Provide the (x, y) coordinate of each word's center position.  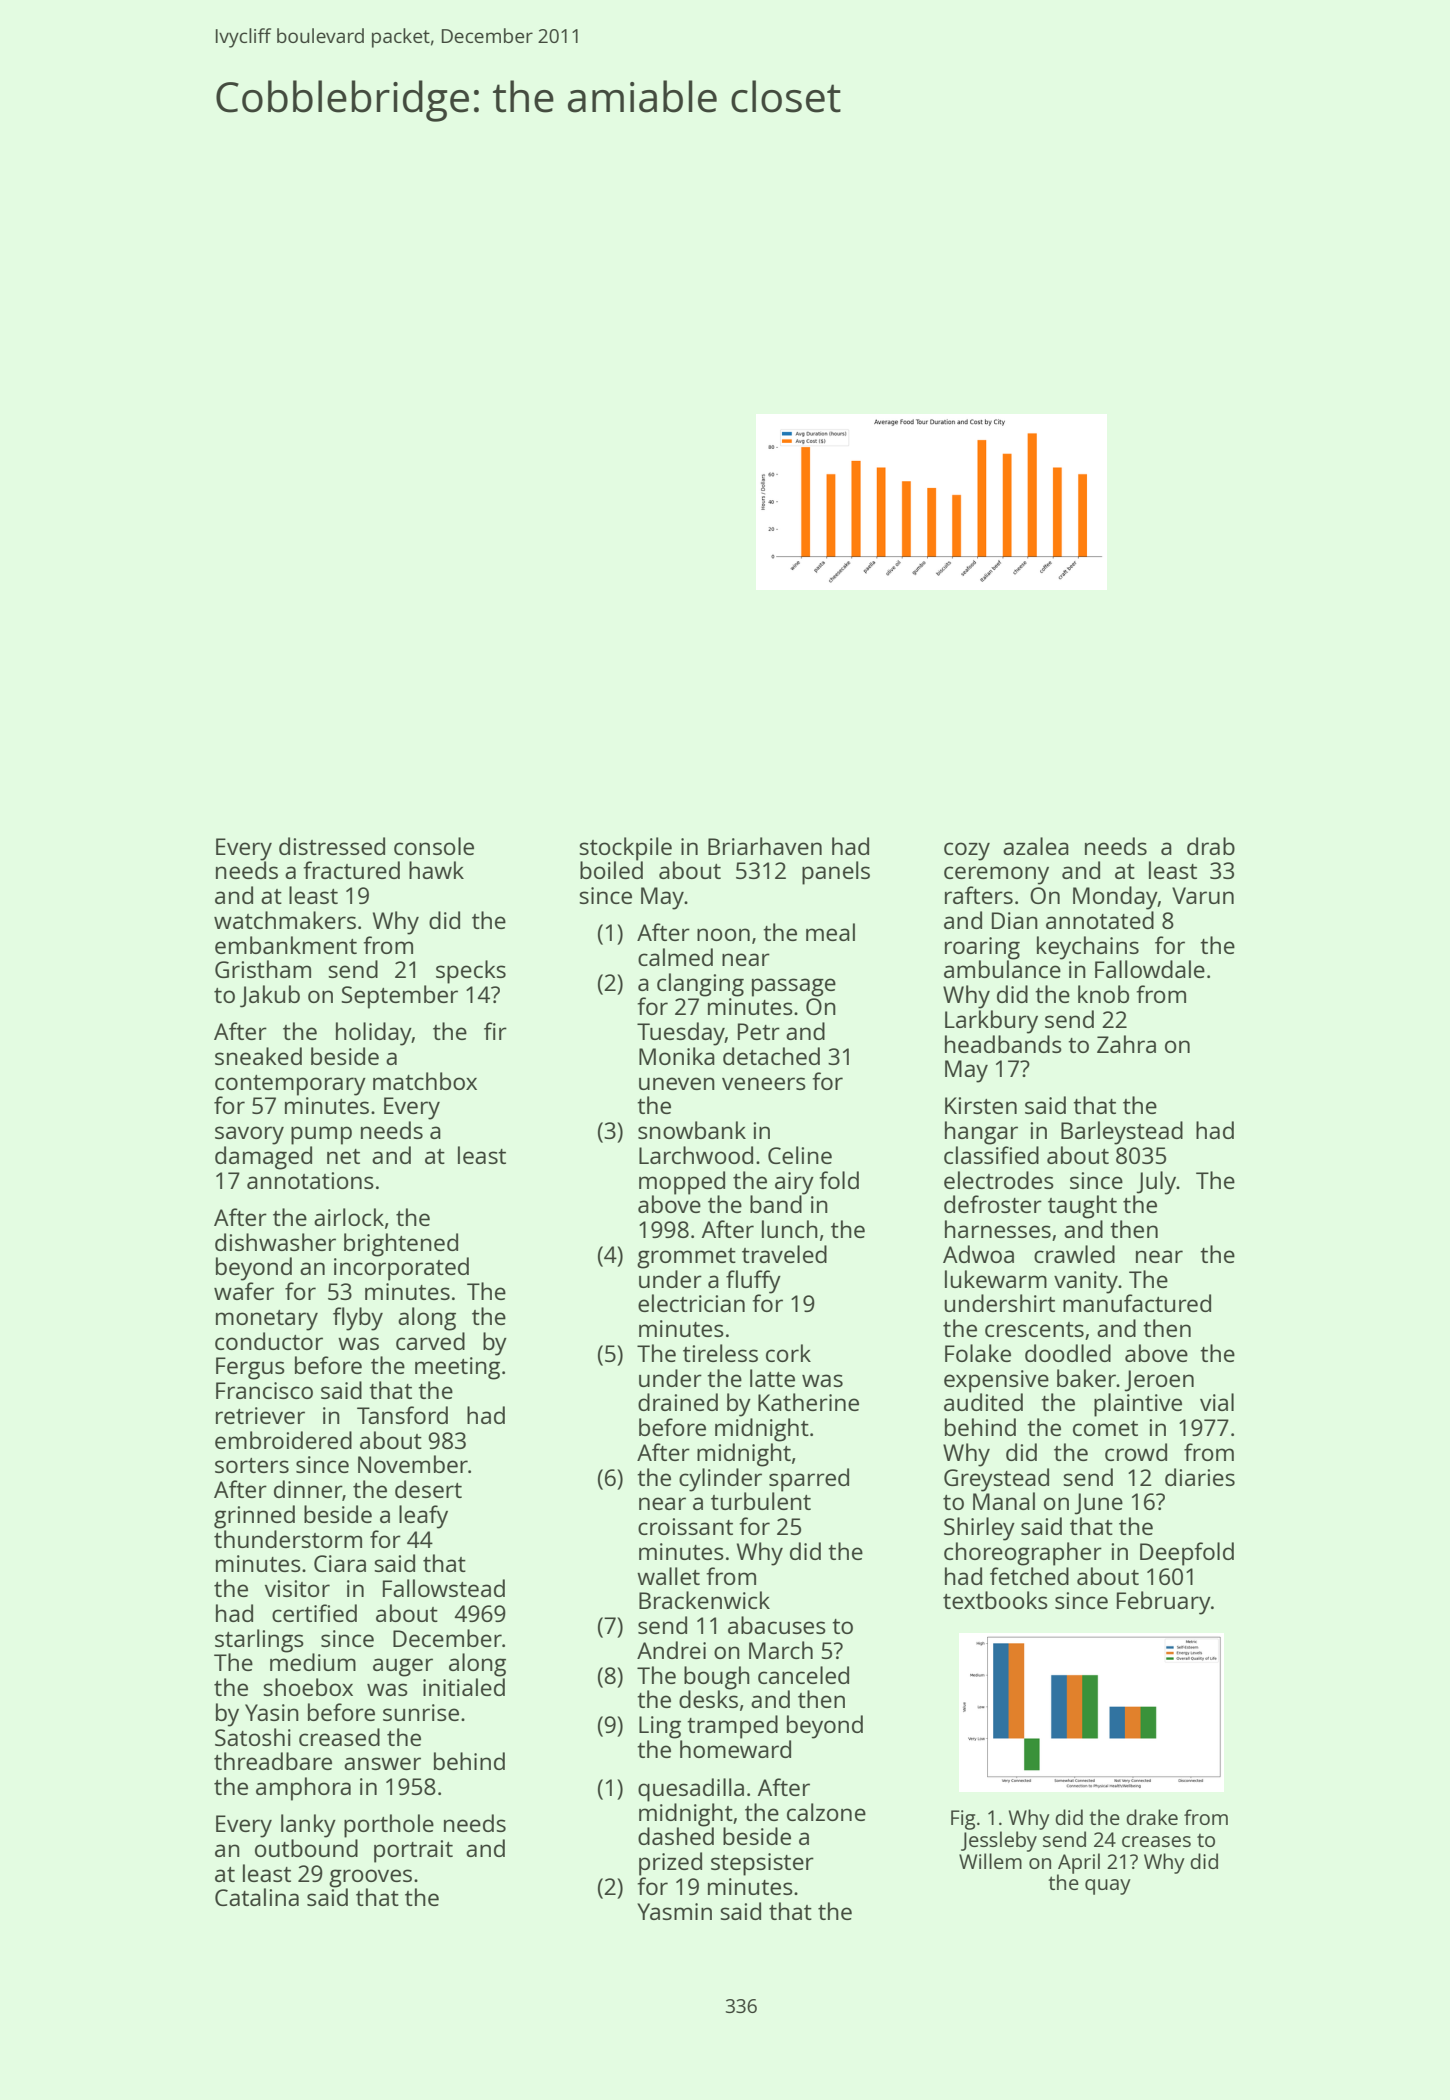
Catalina (257, 1897)
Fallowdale (1150, 969)
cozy (967, 851)
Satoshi (253, 1737)
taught (1082, 1207)
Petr (759, 1031)
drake (1152, 1817)
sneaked (258, 1056)
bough (717, 1678)
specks (471, 972)
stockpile (625, 849)
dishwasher (275, 1242)
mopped (682, 1183)
